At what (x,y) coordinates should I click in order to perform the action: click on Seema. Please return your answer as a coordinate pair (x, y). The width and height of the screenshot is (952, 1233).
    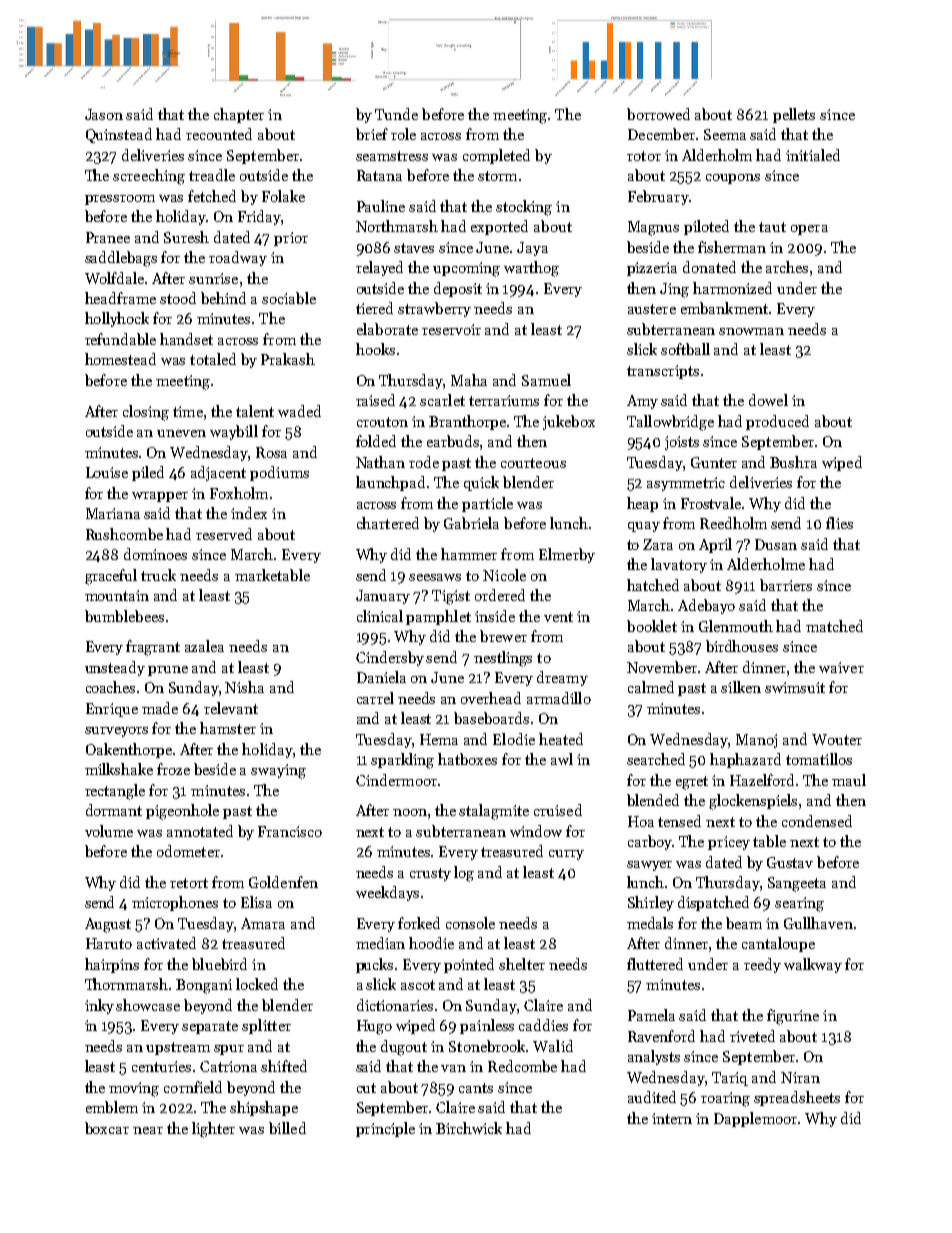
    Looking at the image, I should click on (725, 134).
